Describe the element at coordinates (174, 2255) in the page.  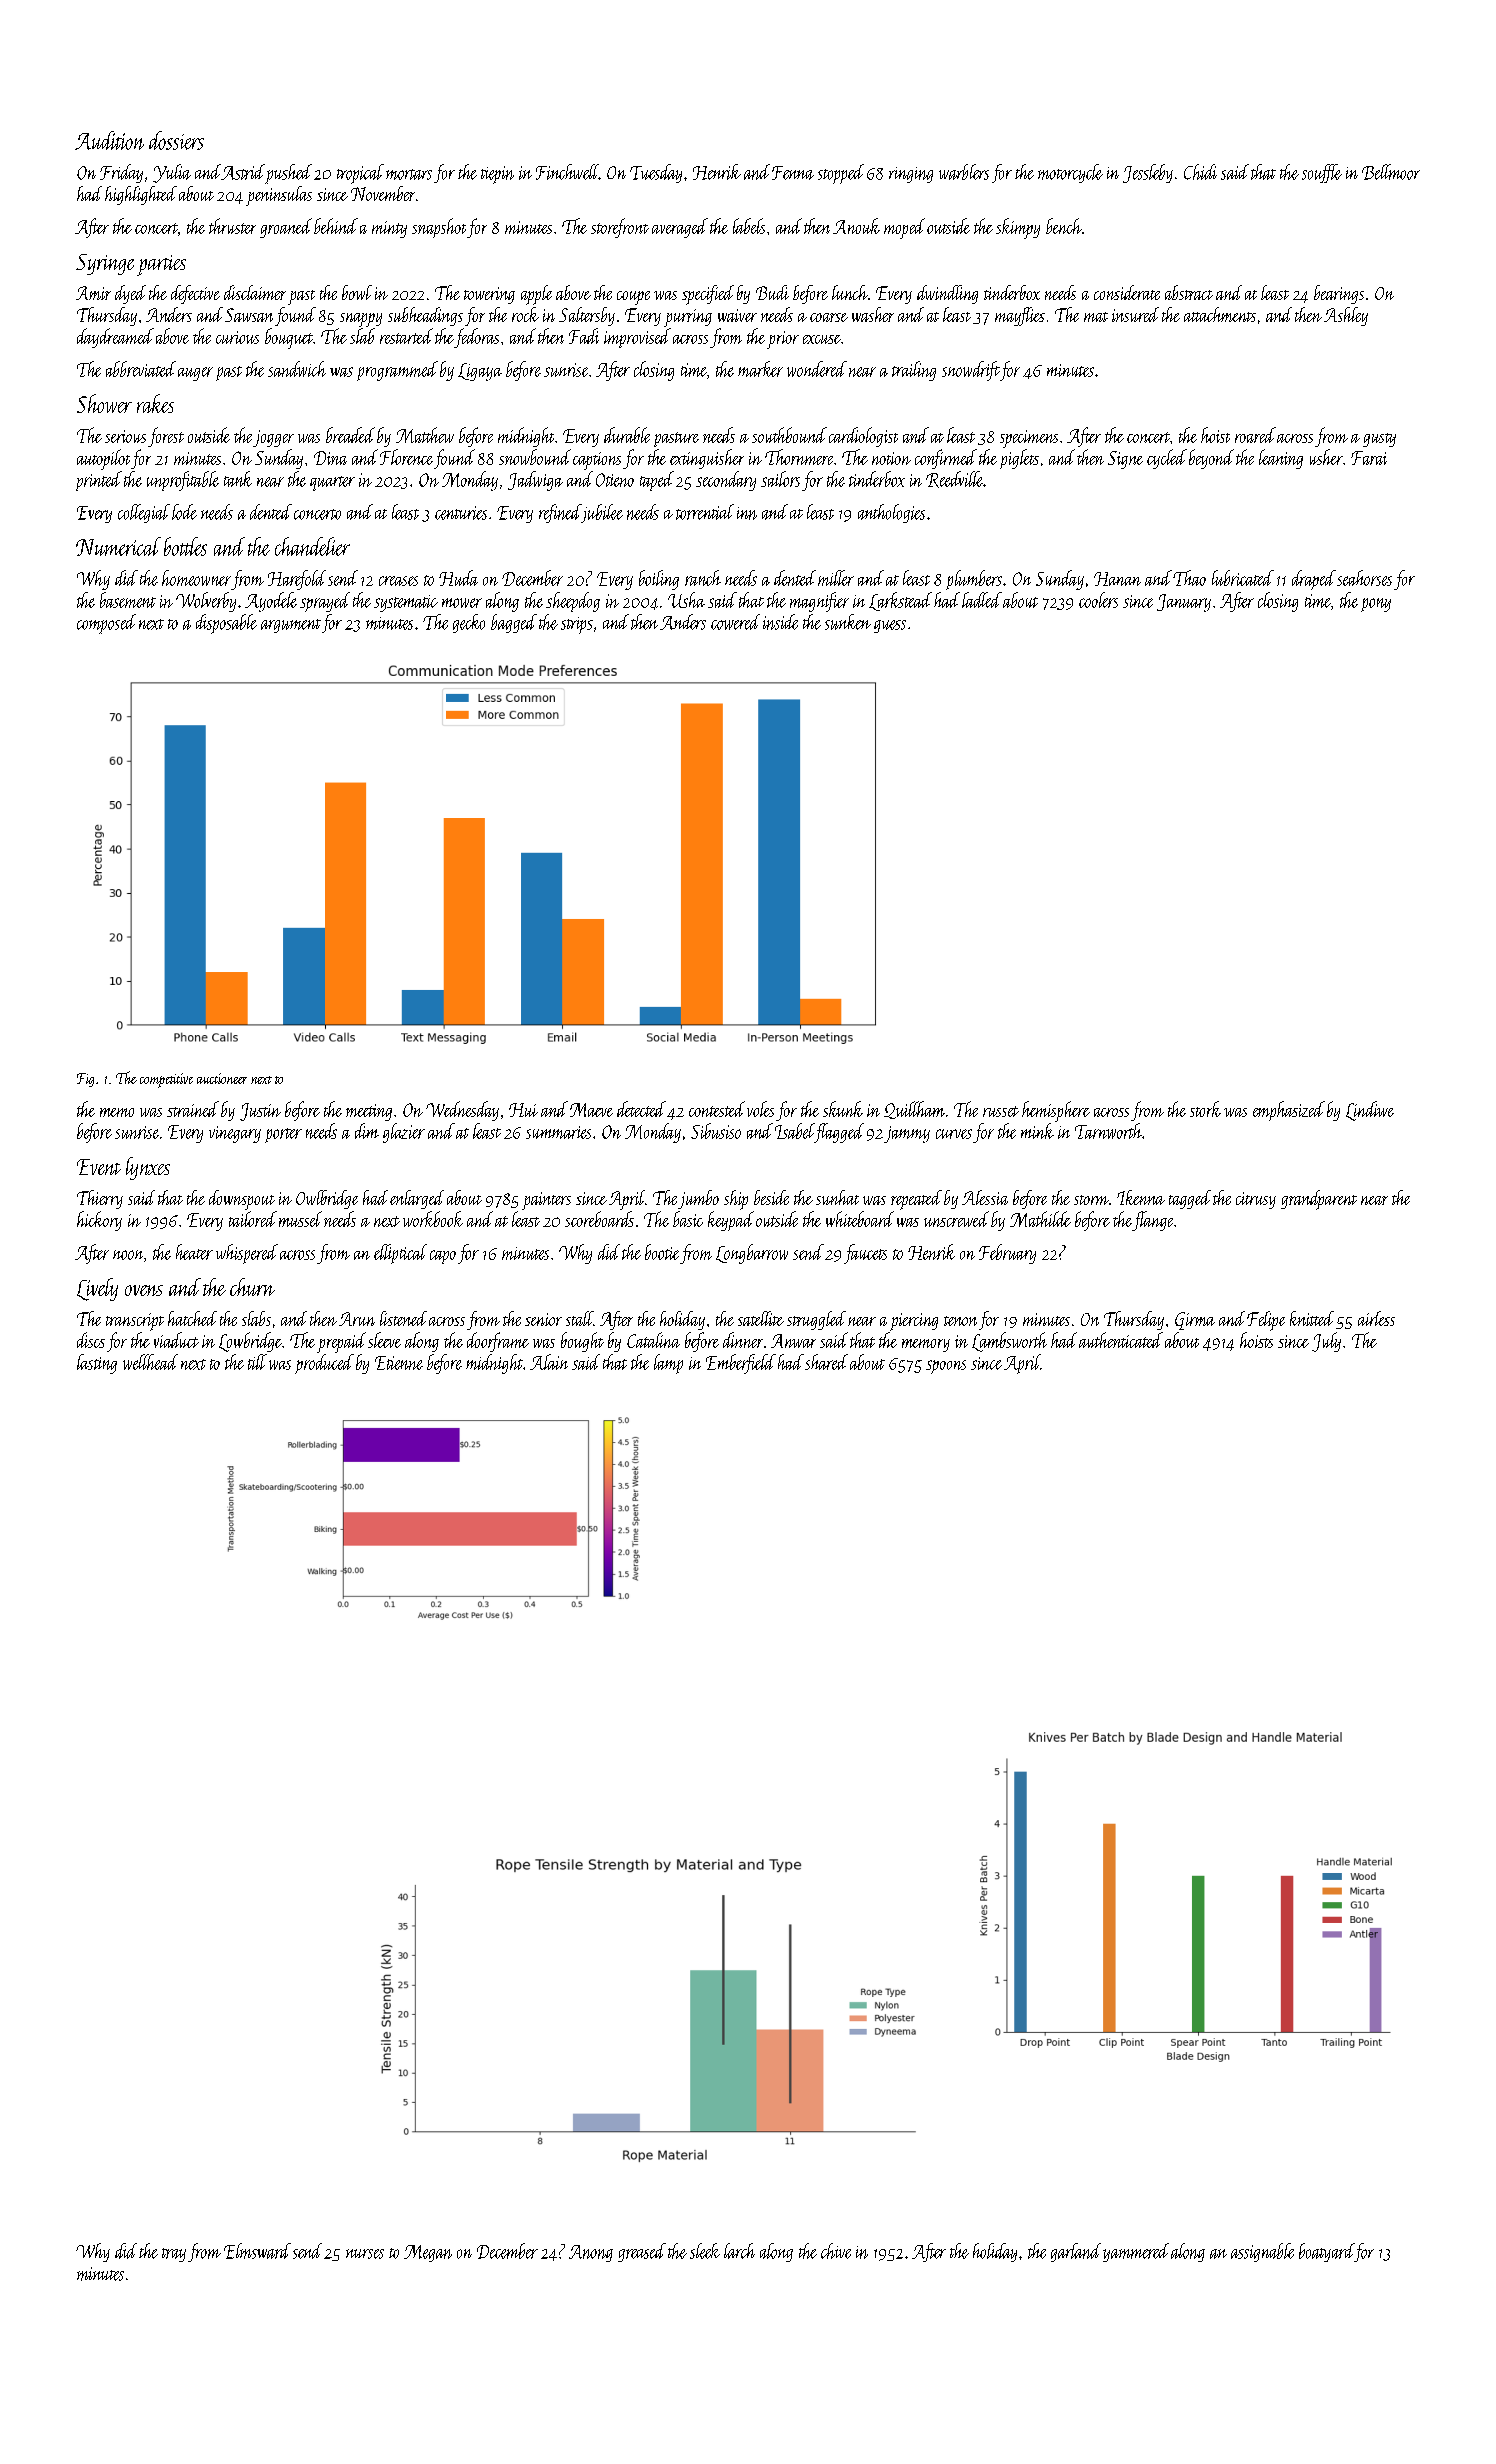
I see `tray` at that location.
